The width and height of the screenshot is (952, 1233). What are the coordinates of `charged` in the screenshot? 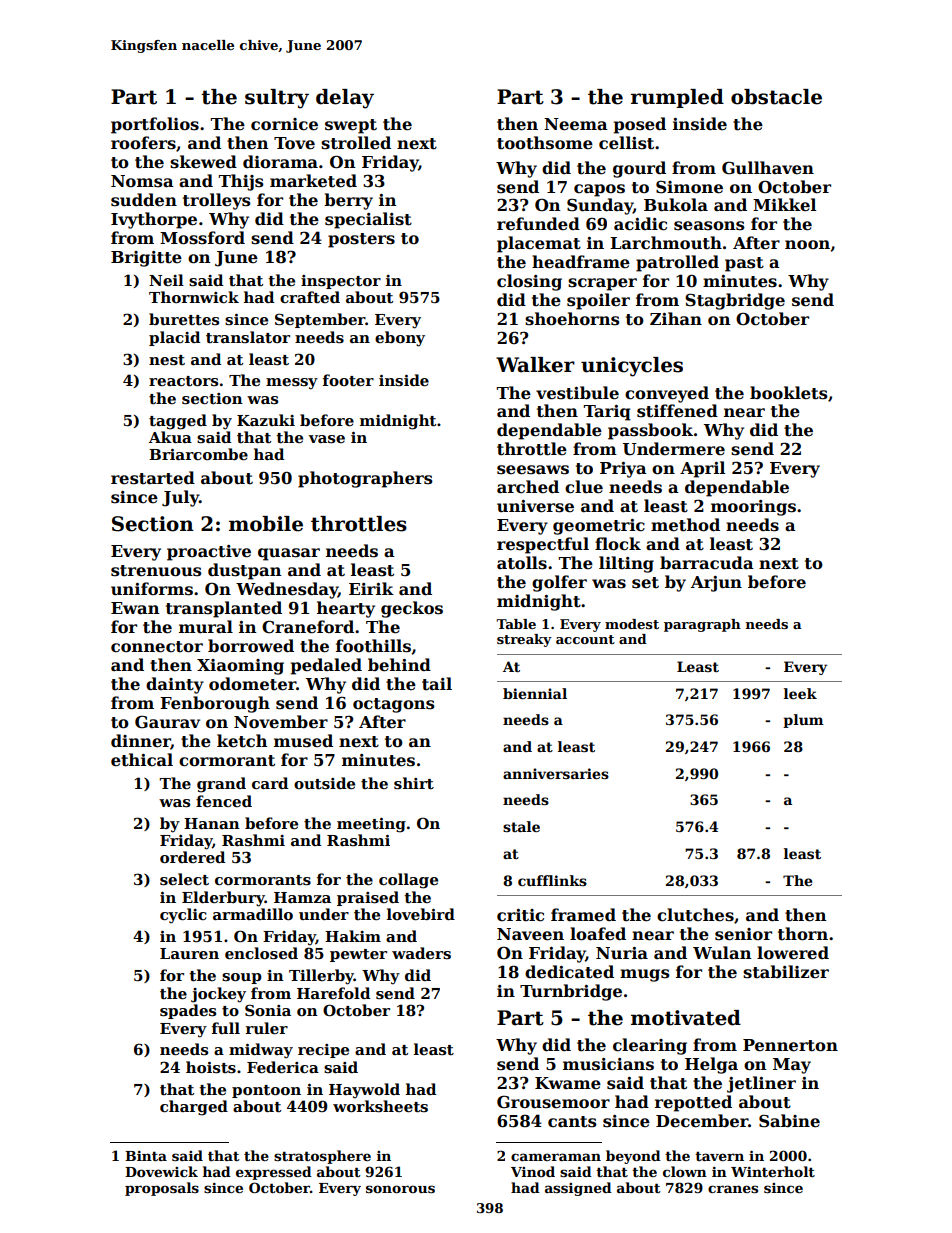 It's located at (194, 1108).
